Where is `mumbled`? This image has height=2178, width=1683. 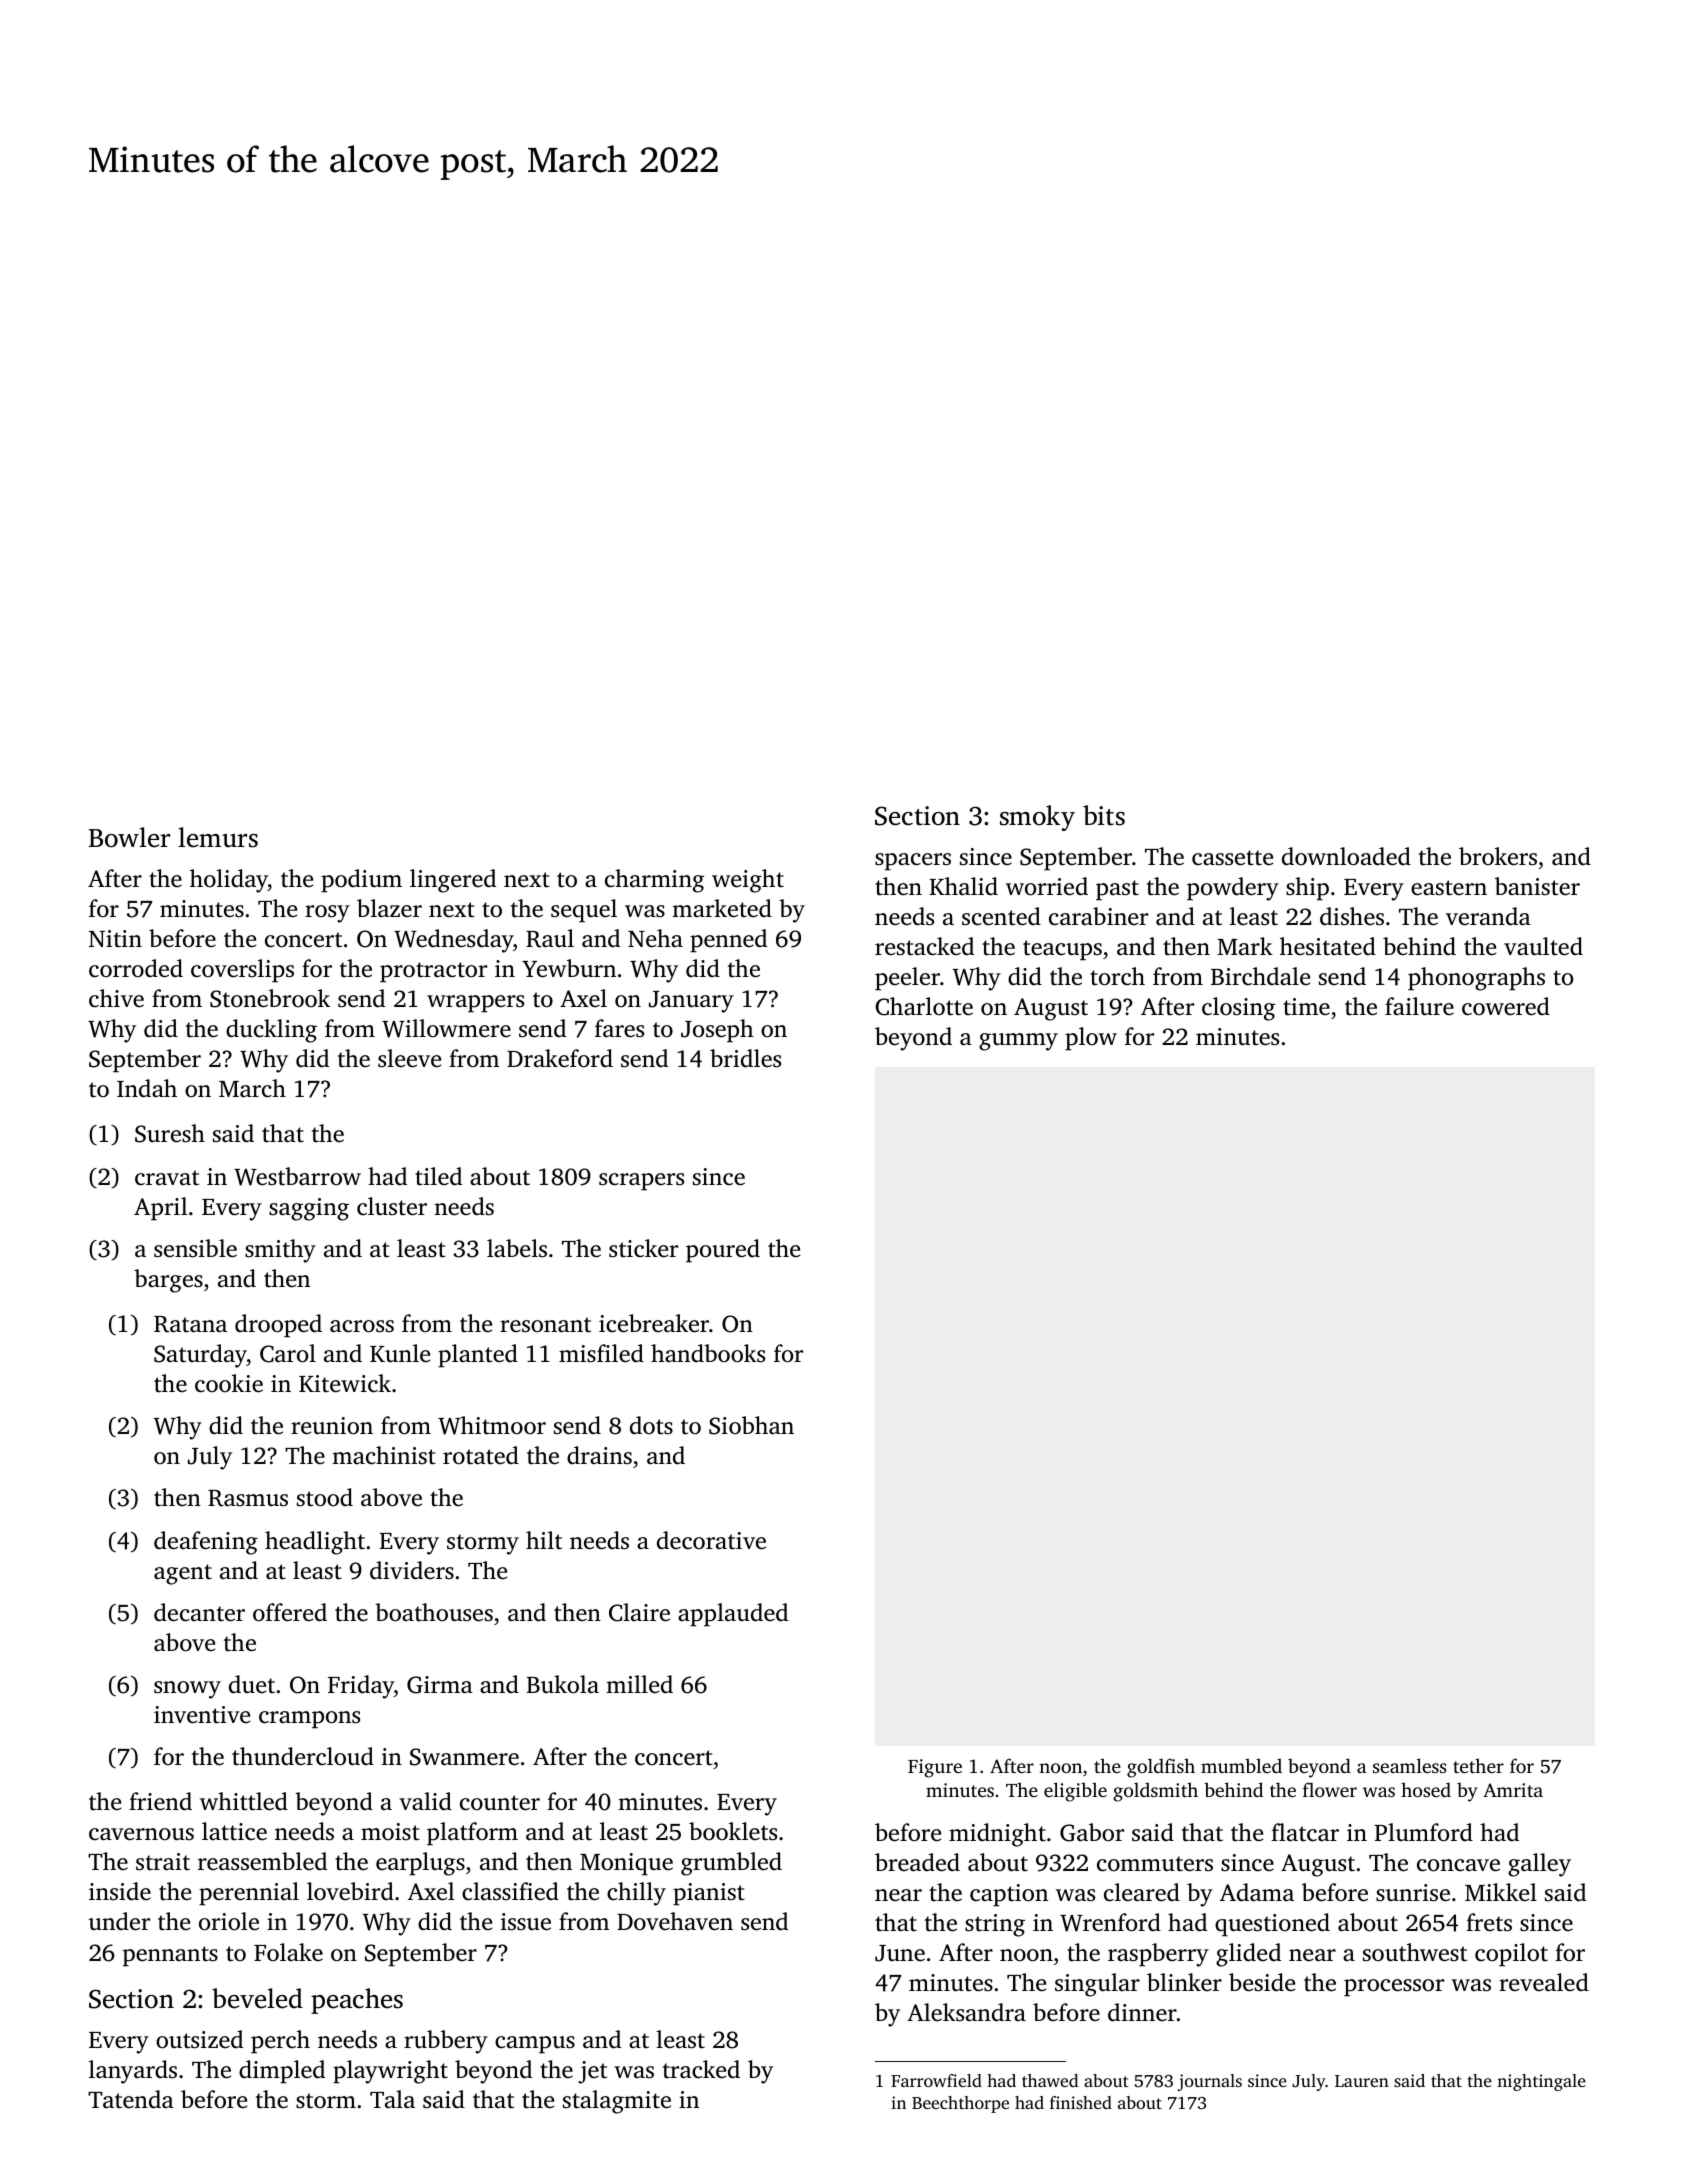 mumbled is located at coordinates (1241, 1765).
